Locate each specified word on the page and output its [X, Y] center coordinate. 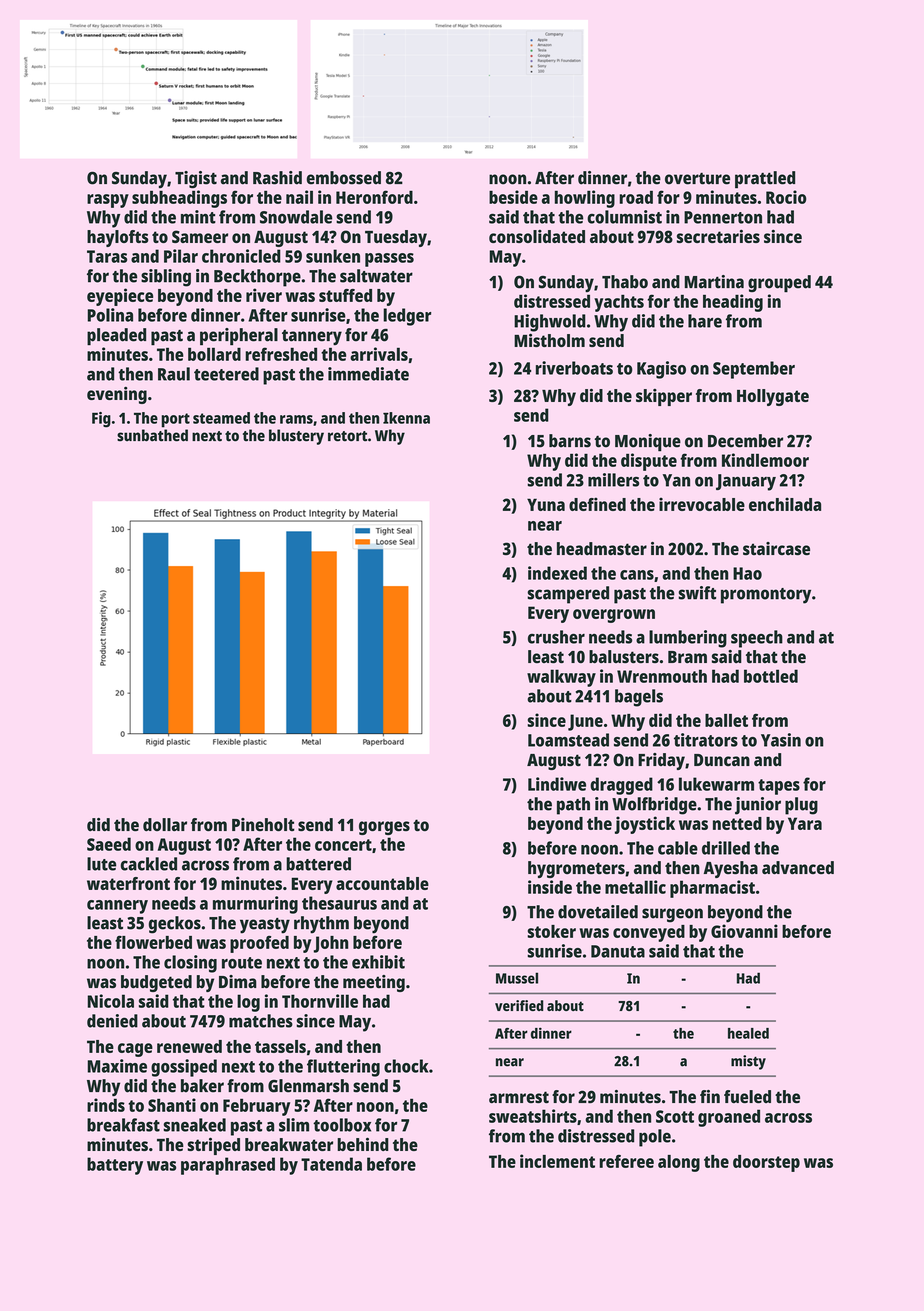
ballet [726, 720]
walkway [561, 678]
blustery [296, 437]
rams [296, 419]
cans [637, 575]
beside [513, 197]
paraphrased [228, 1166]
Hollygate [773, 397]
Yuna [546, 504]
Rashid [277, 178]
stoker [551, 931]
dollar [165, 825]
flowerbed [153, 942]
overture [697, 179]
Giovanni [744, 931]
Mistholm [549, 340]
